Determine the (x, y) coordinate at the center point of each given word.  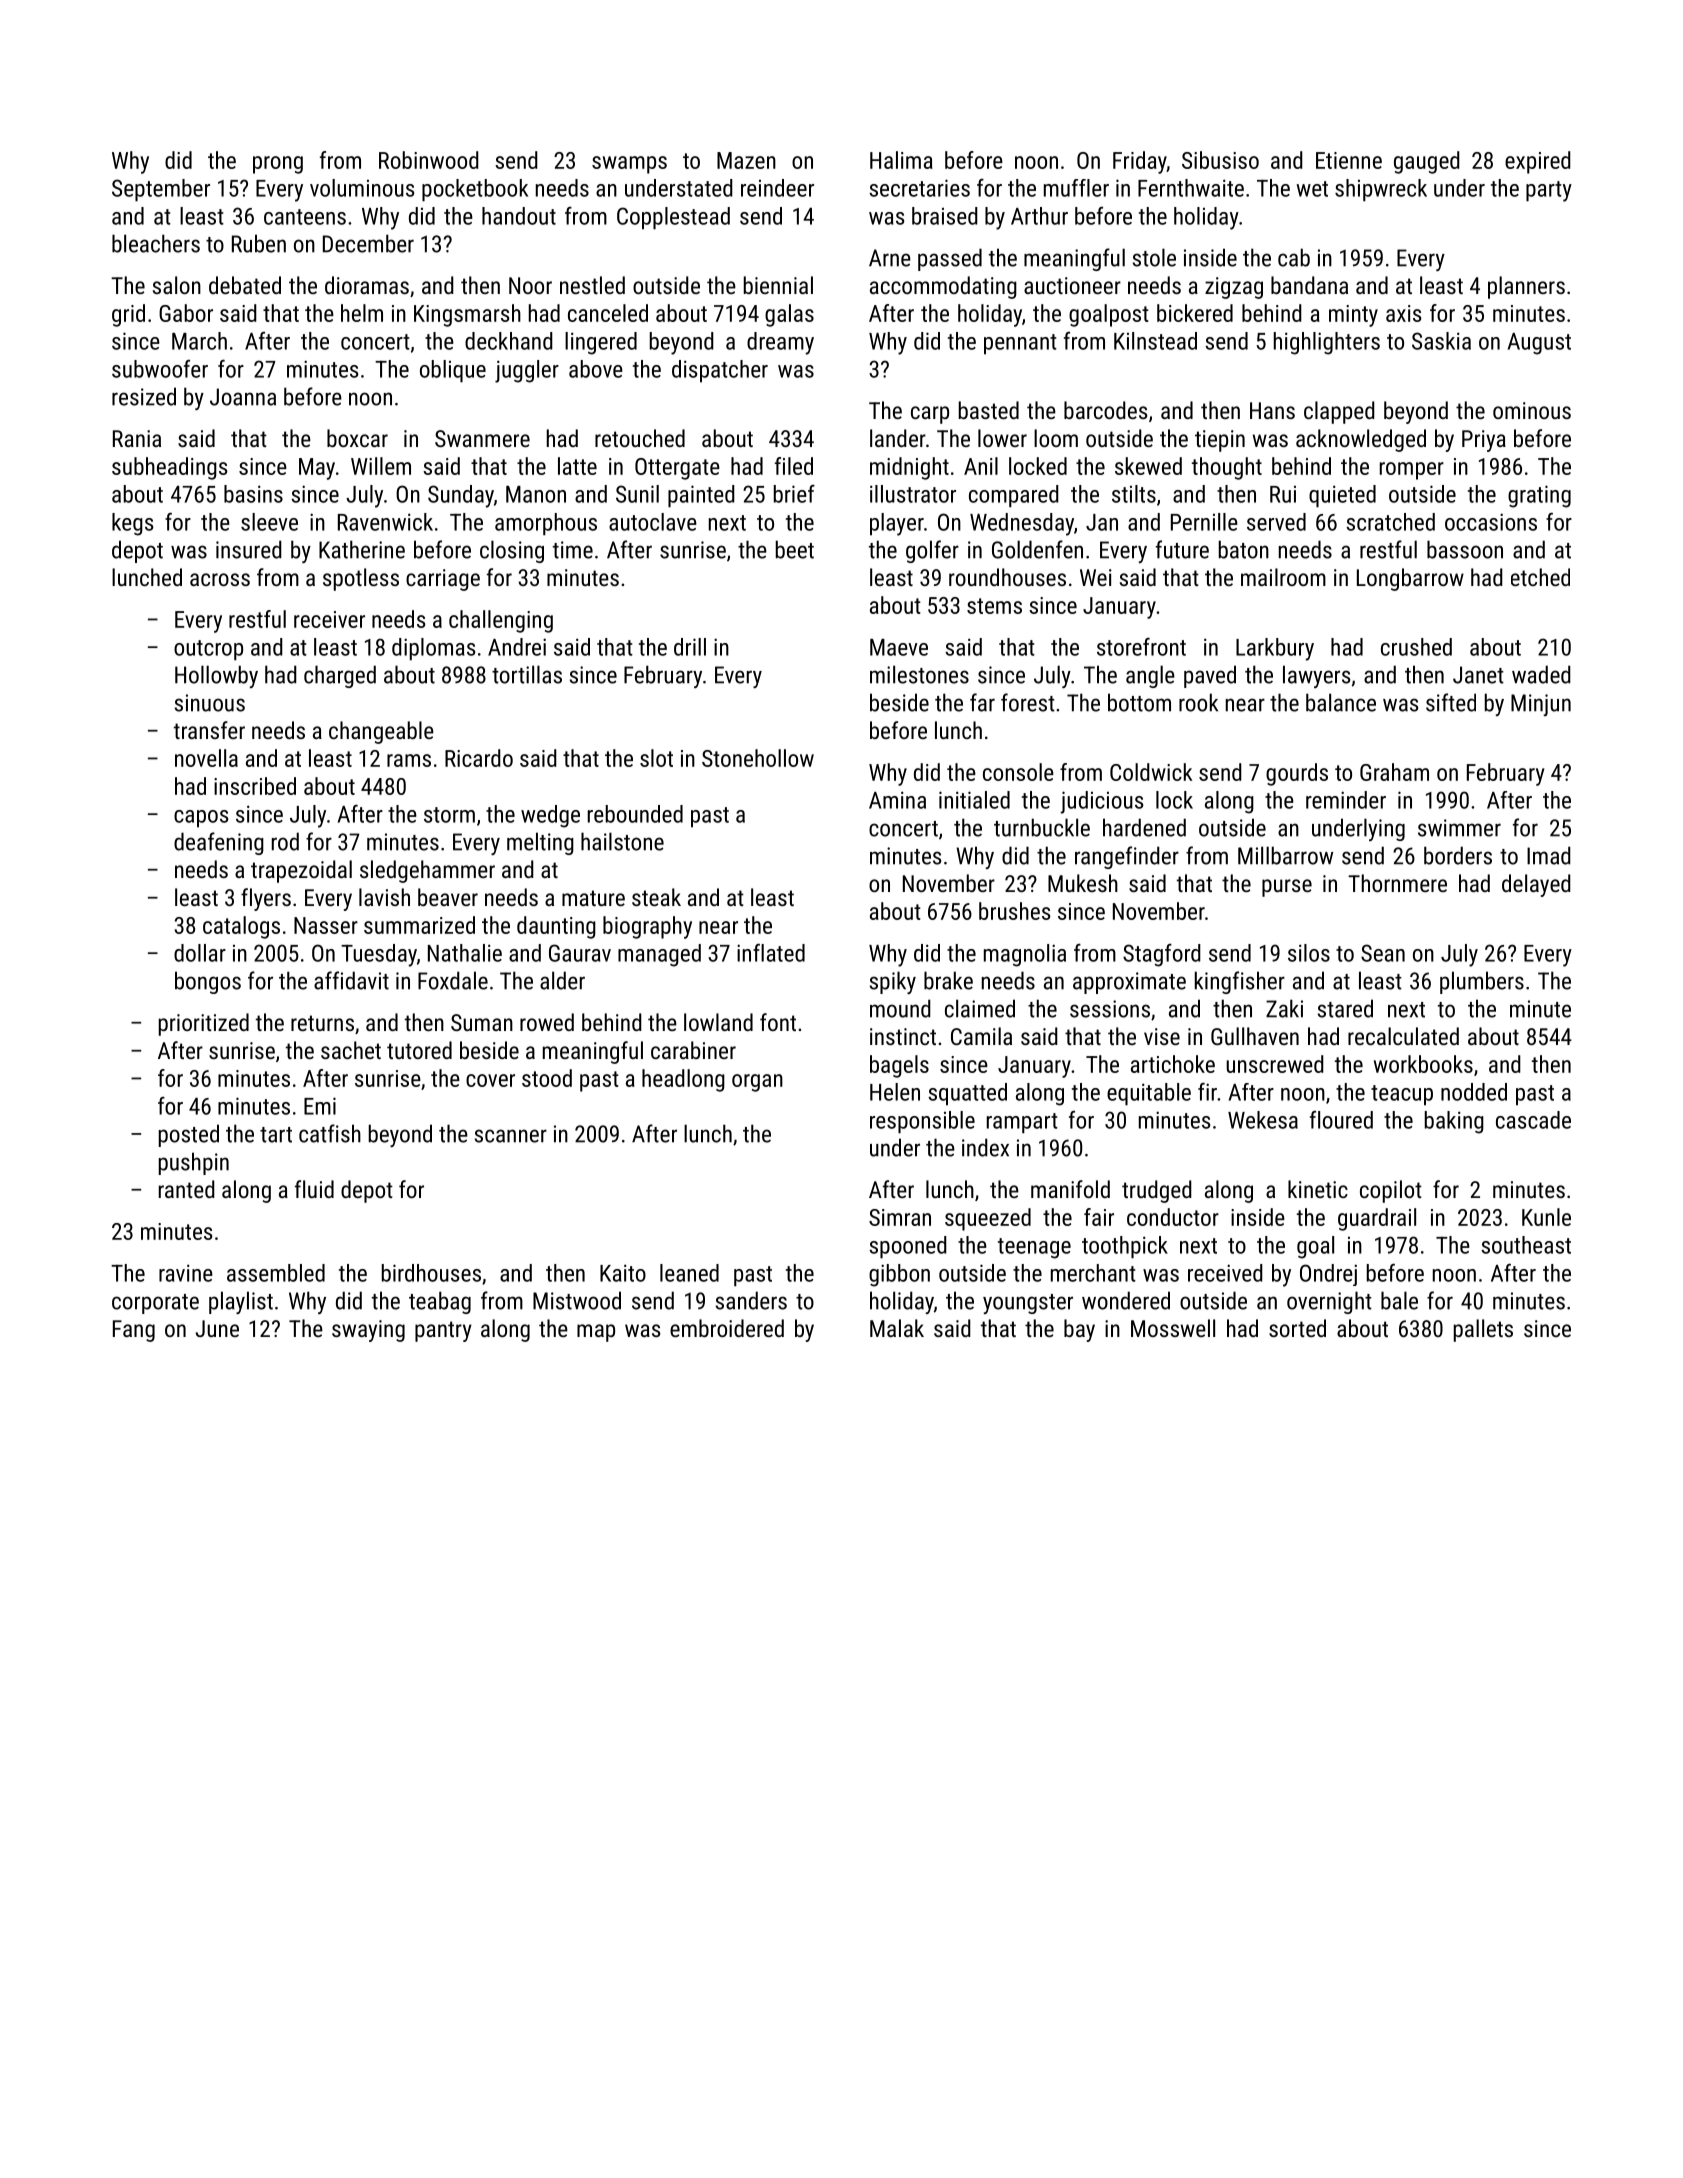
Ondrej (1328, 1275)
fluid (314, 1189)
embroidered (727, 1328)
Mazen (746, 160)
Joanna (243, 397)
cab (1294, 257)
